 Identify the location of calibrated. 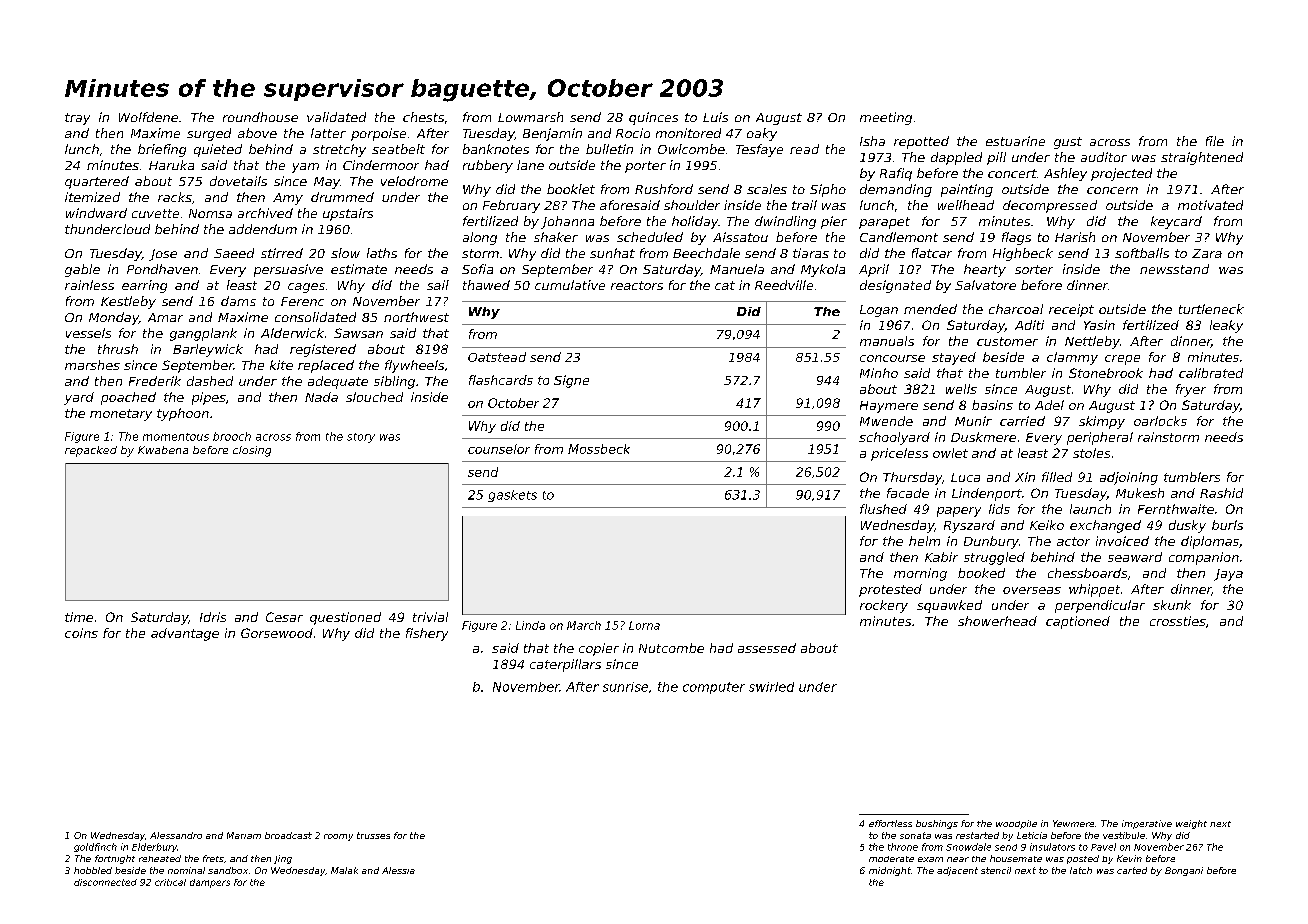
(1211, 373).
